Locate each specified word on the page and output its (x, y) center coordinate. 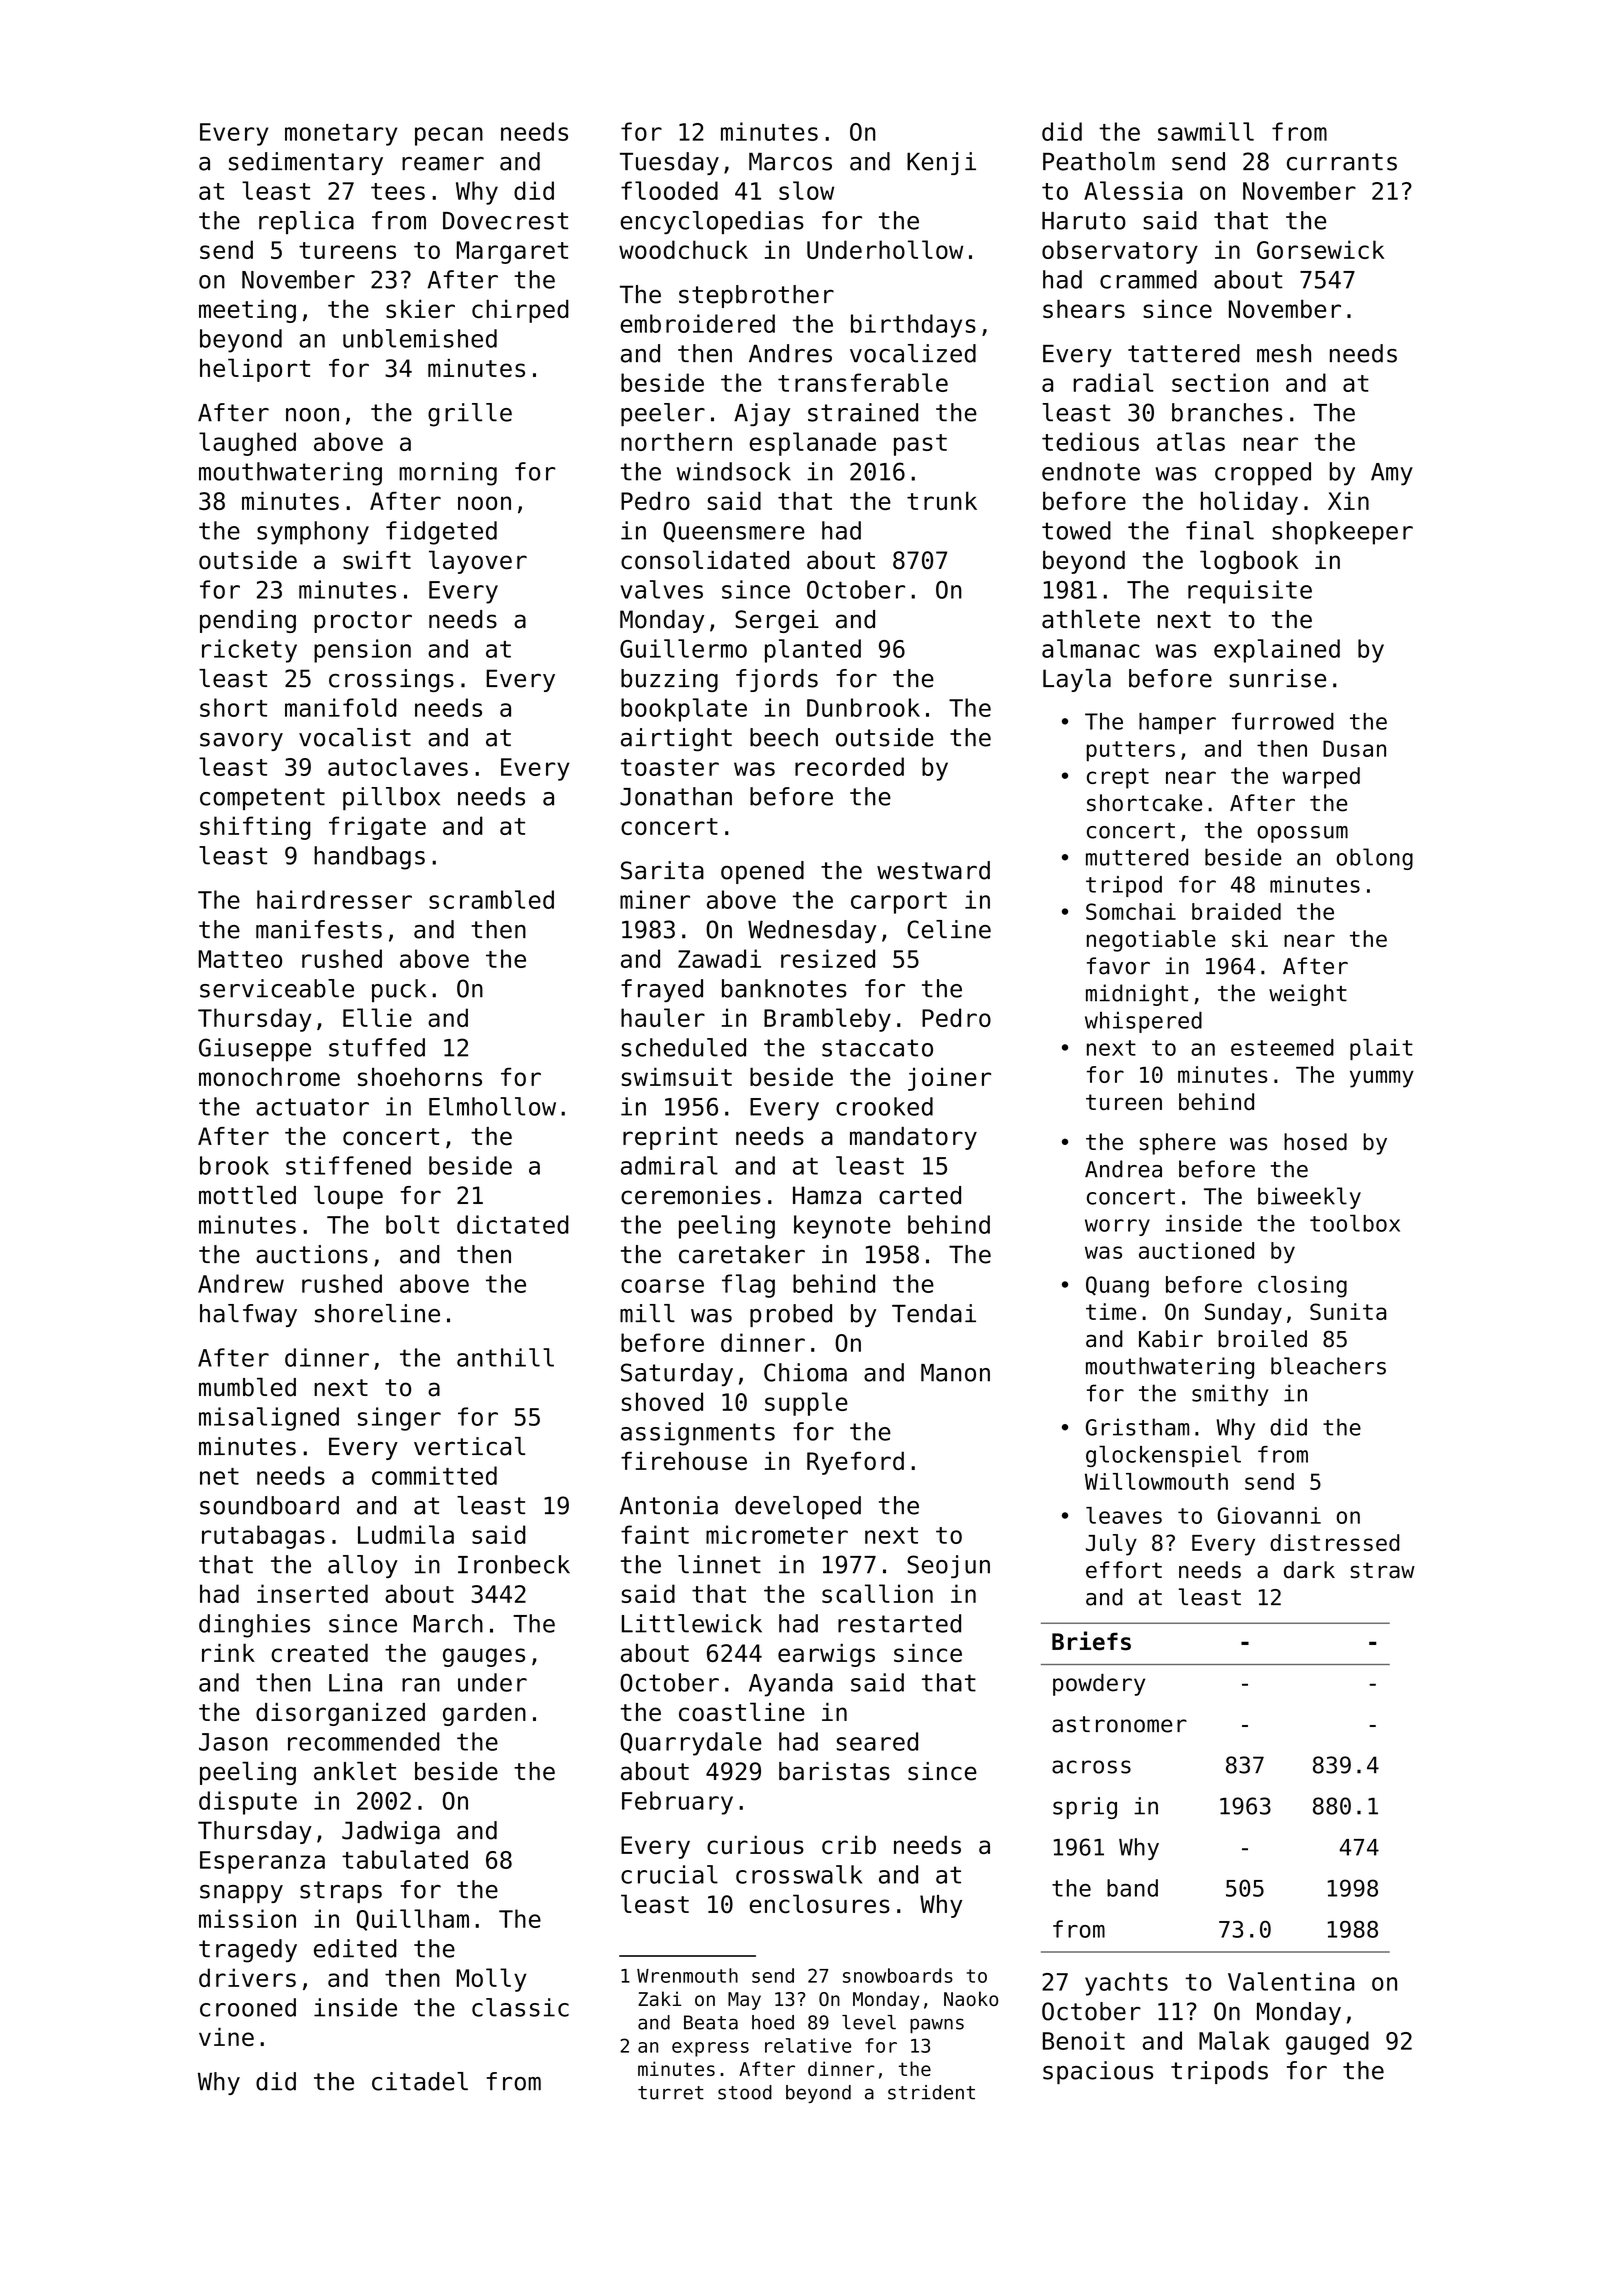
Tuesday (669, 163)
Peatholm (1099, 161)
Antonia (669, 1505)
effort (1124, 1570)
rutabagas (263, 1537)
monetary (341, 135)
